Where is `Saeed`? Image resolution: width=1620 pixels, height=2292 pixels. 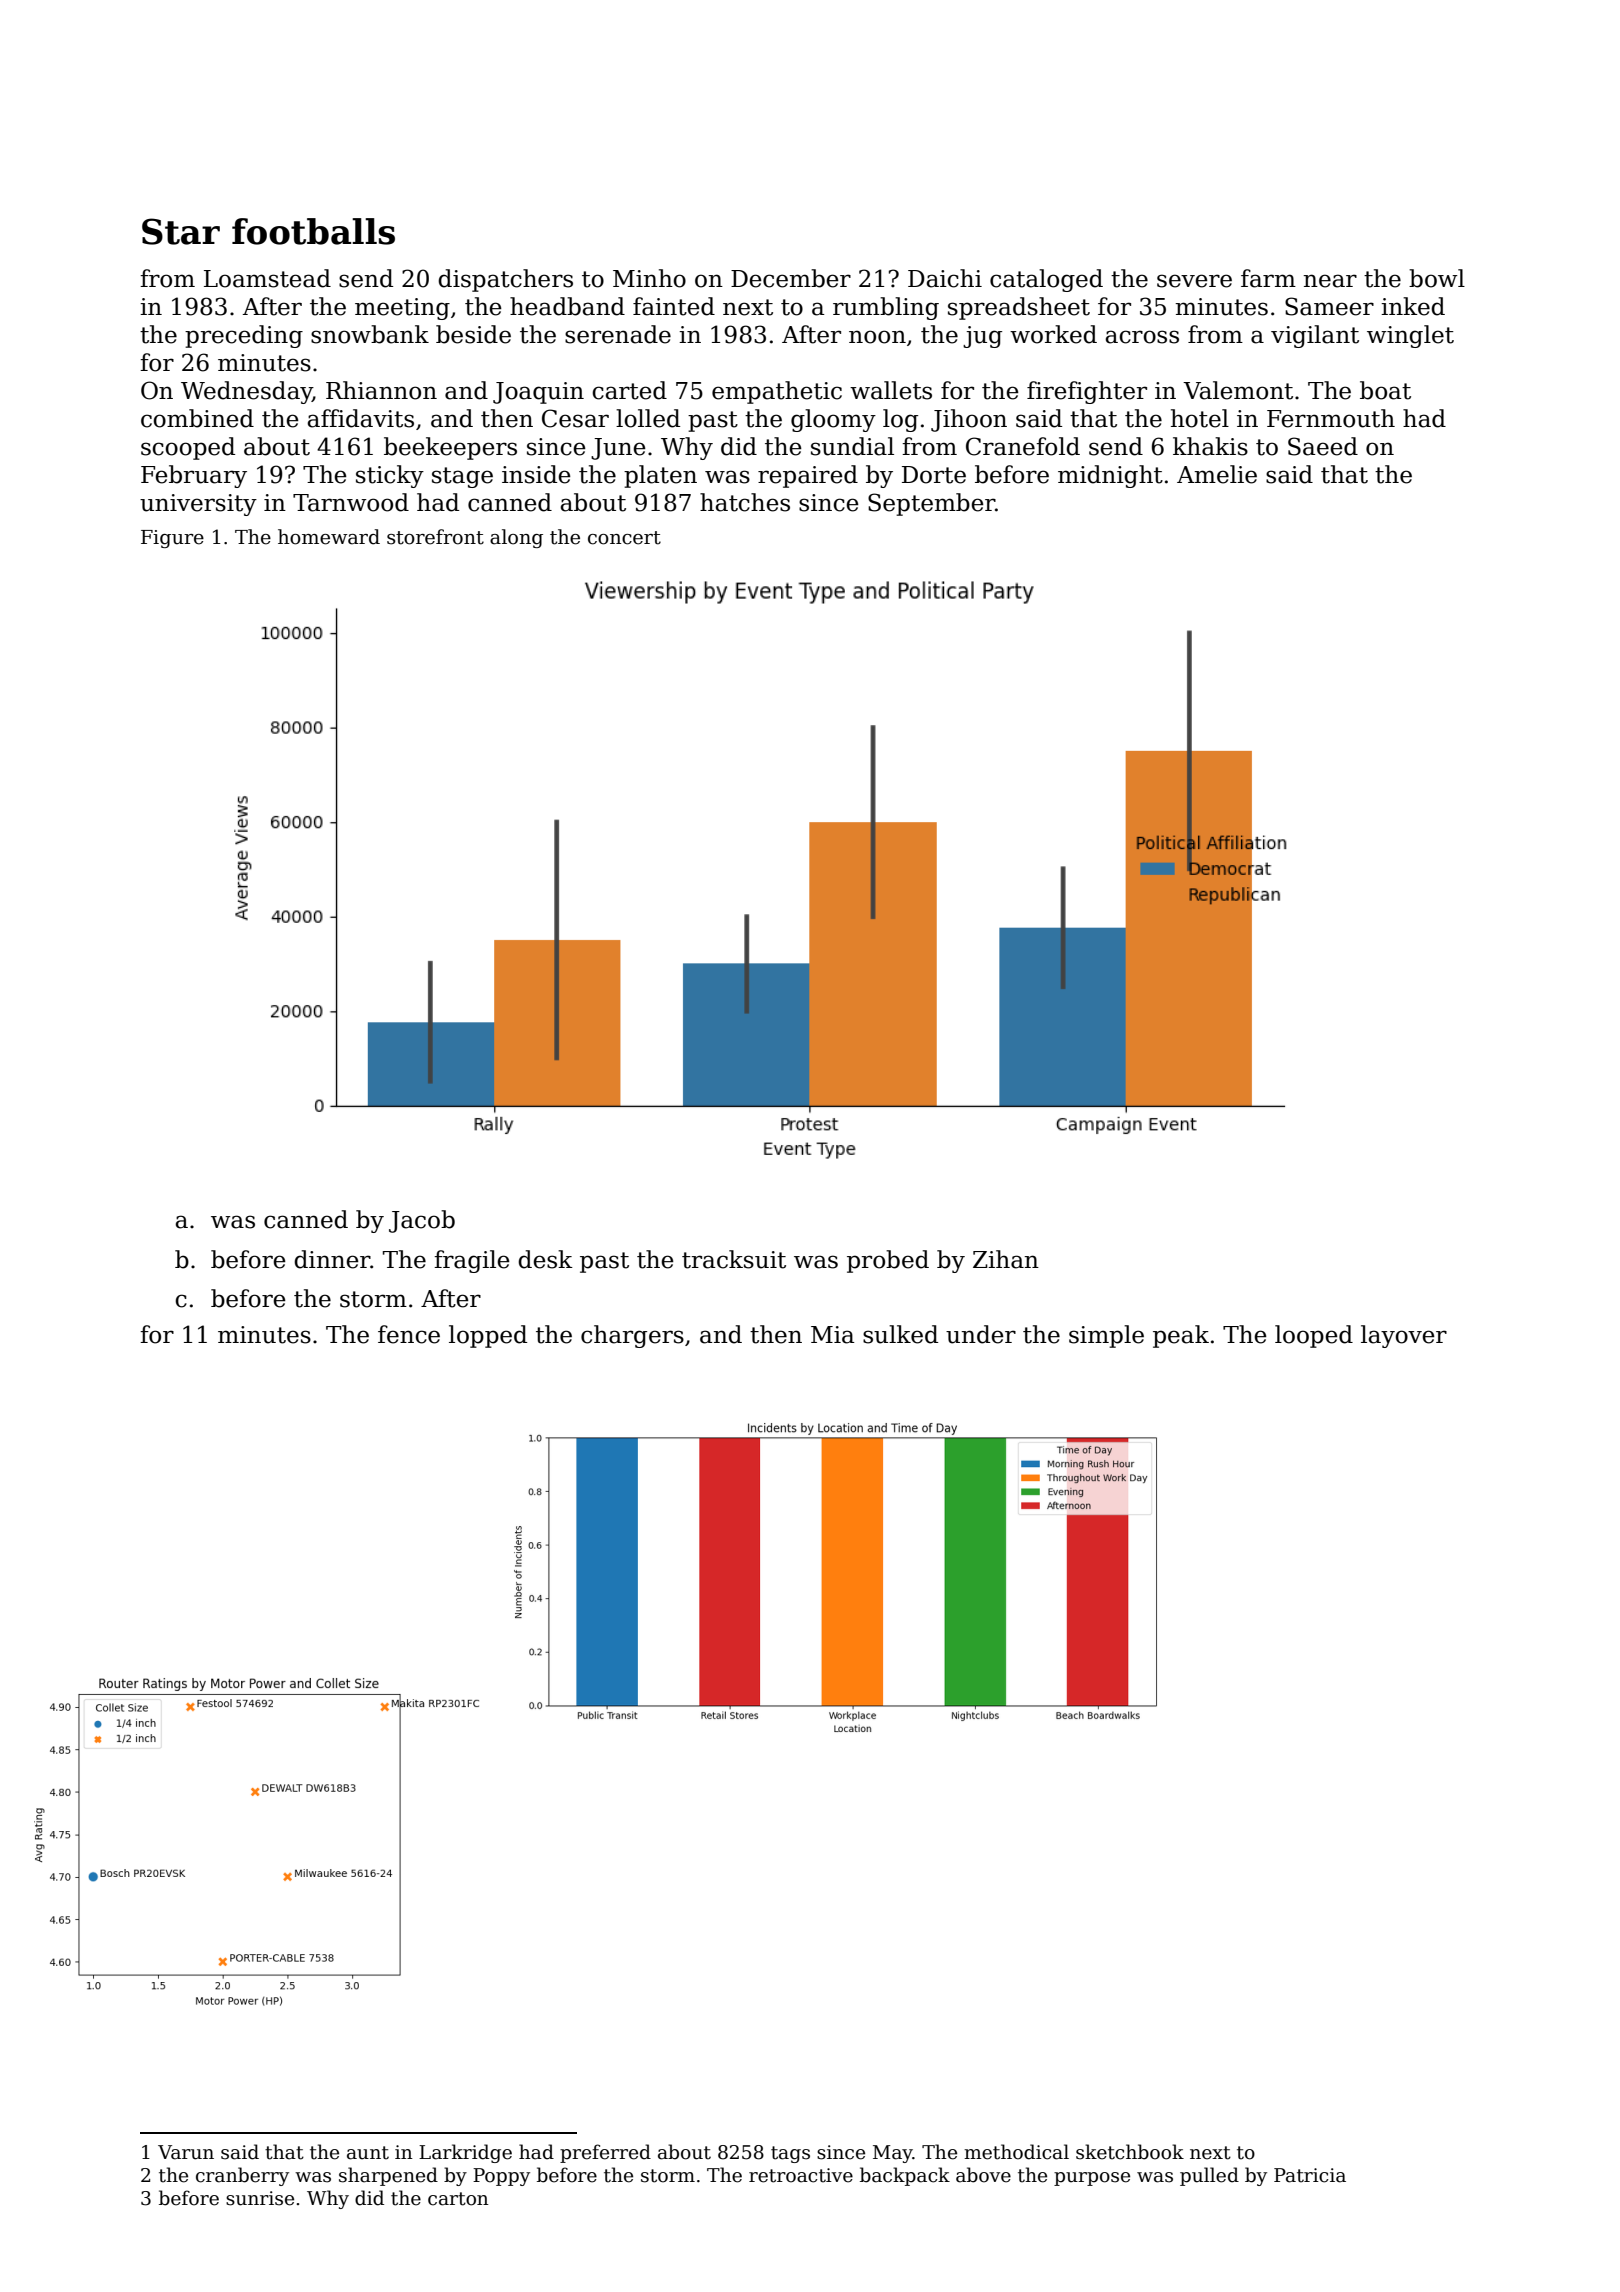 Saeed is located at coordinates (1323, 446).
